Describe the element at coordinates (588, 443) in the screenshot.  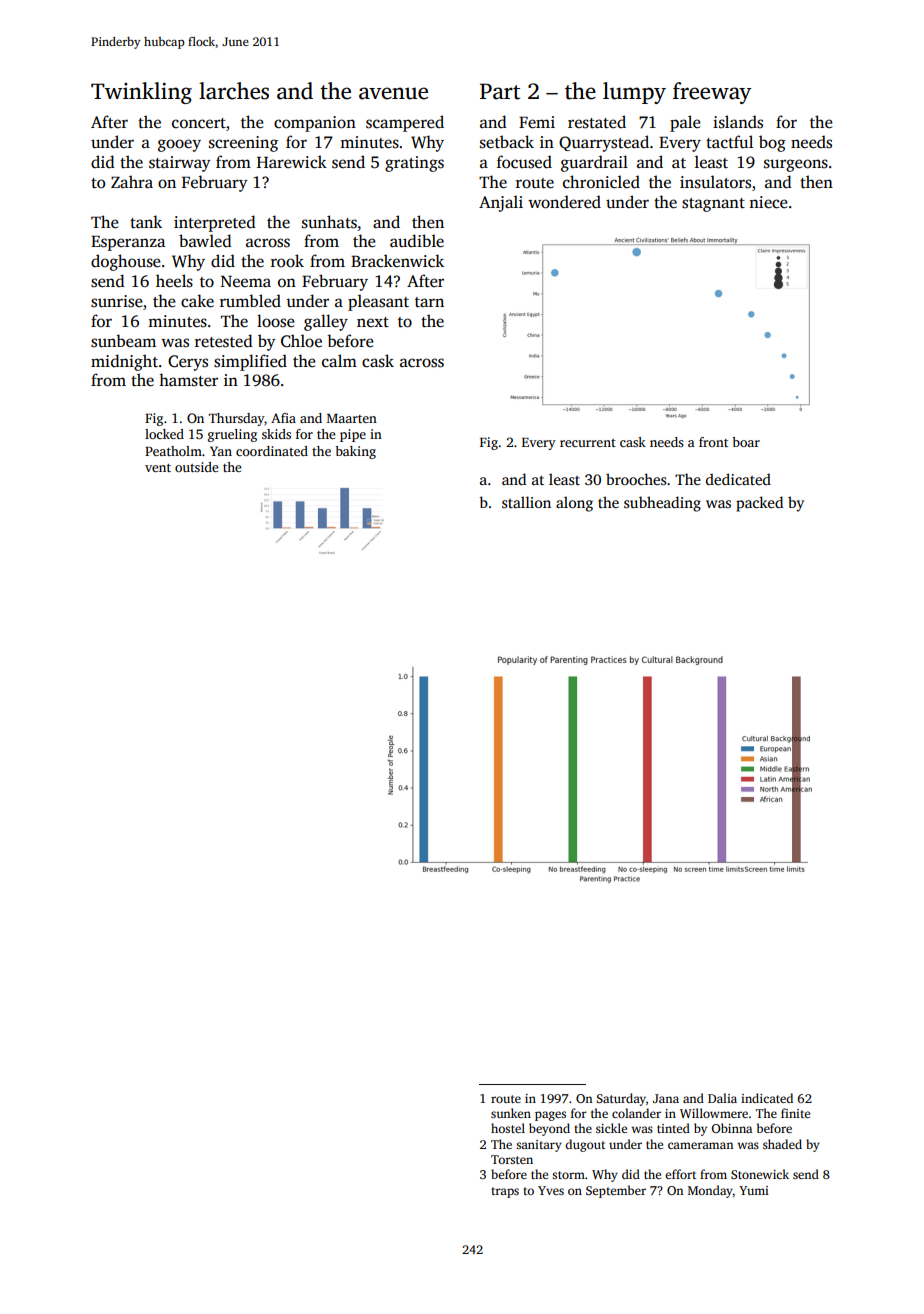
I see `recurrent` at that location.
